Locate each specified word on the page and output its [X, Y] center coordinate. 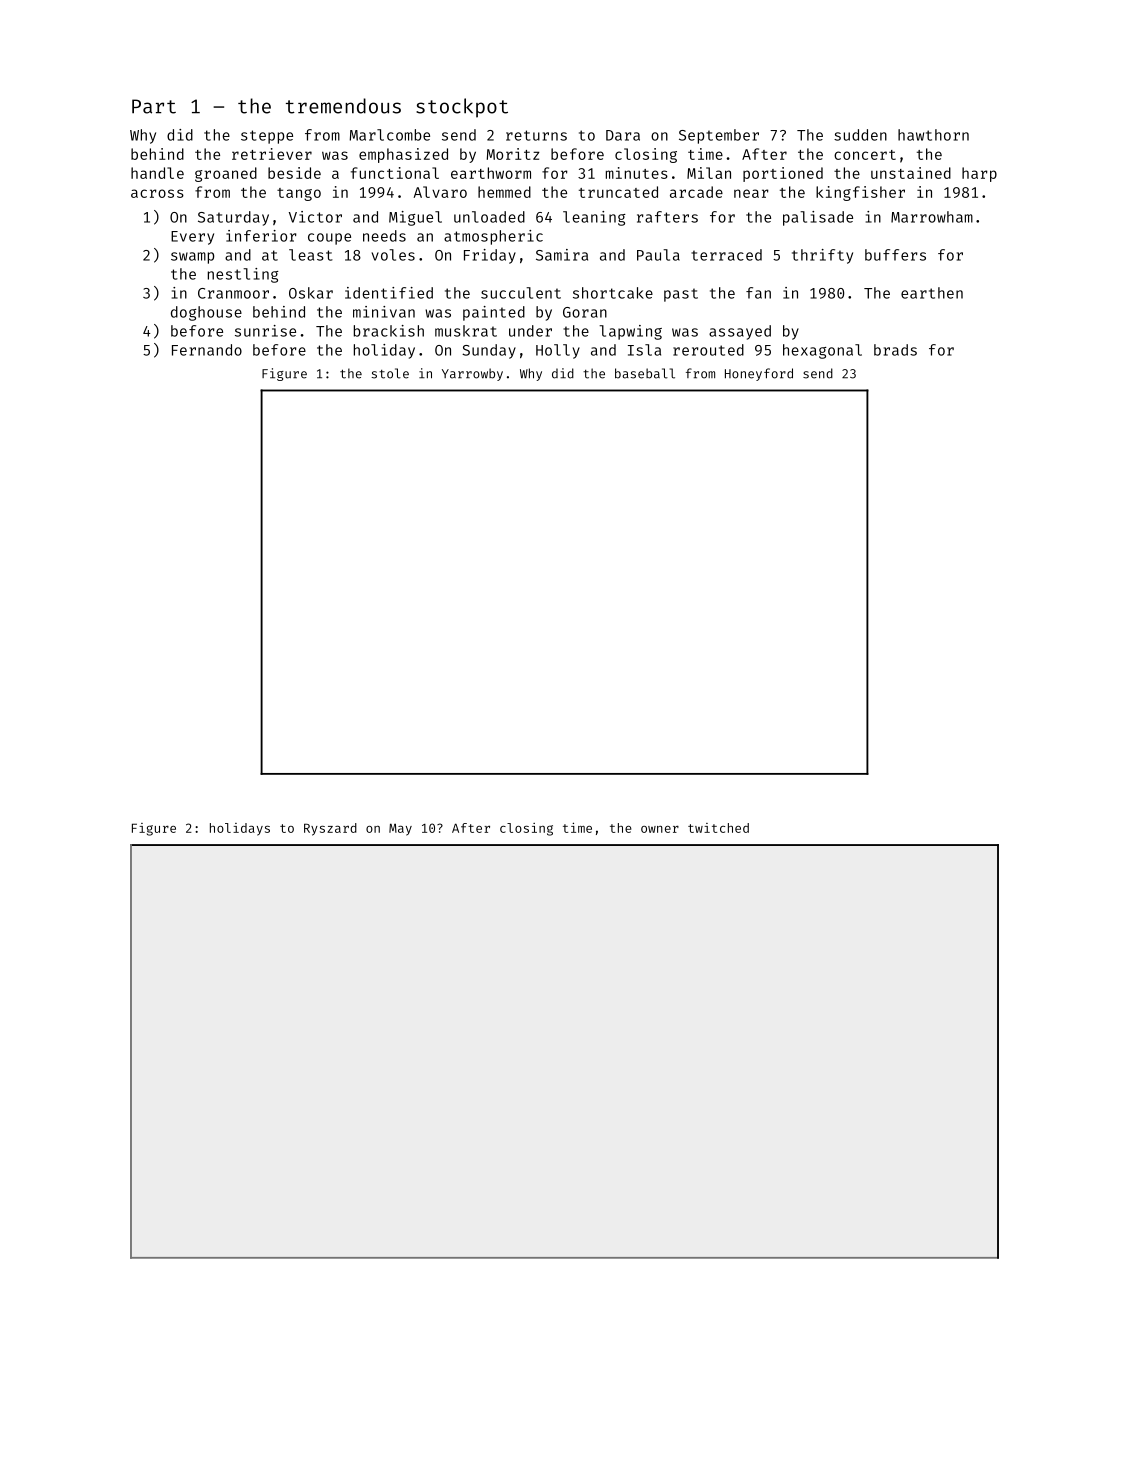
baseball [645, 373]
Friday [490, 256]
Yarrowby [472, 374]
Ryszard [330, 829]
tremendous [343, 106]
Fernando [207, 350]
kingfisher [860, 193]
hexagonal [822, 351]
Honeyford [759, 374]
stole [390, 373]
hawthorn [933, 135]
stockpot [462, 108]
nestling [243, 275]
